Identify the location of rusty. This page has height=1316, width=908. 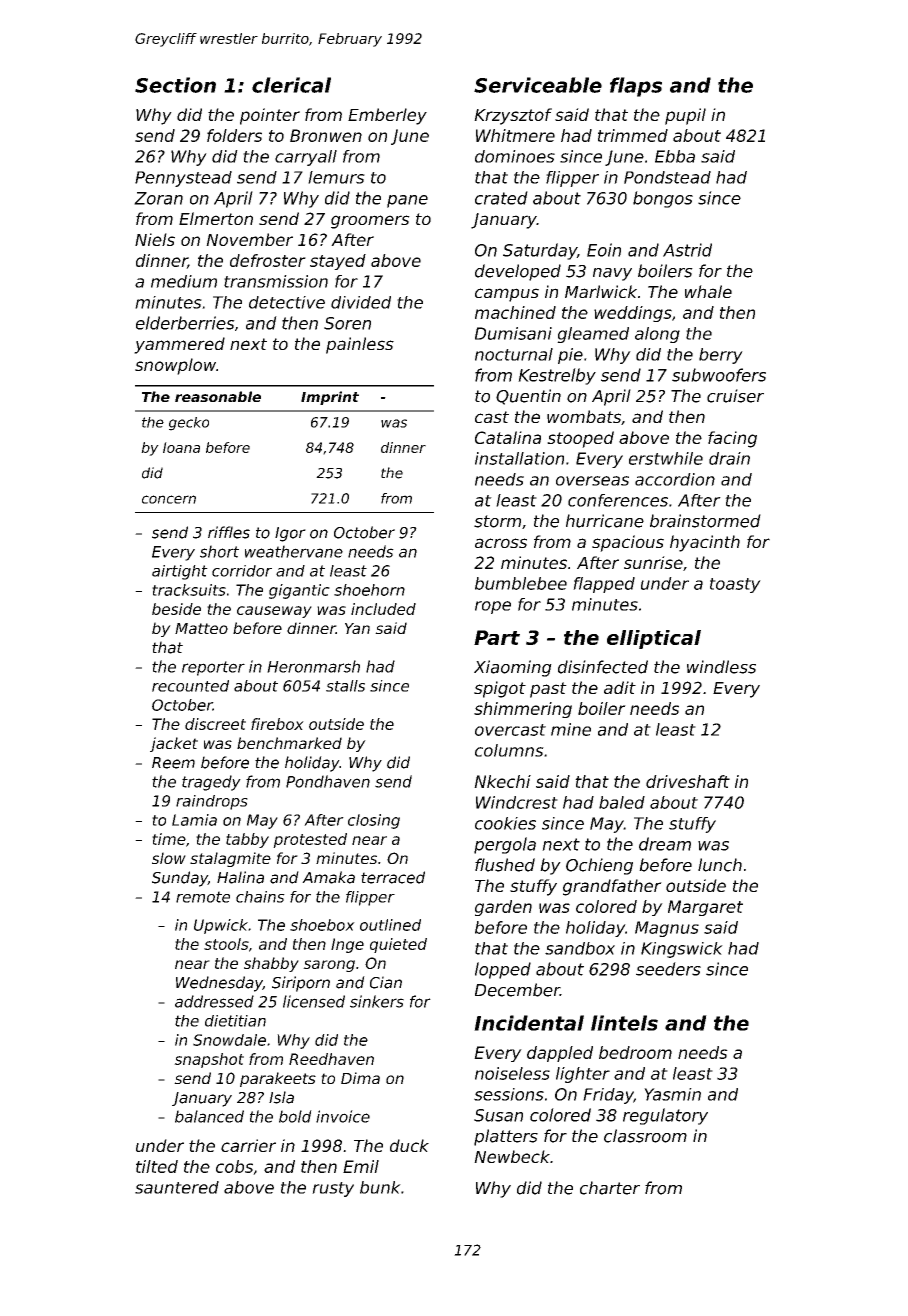
(333, 1189).
